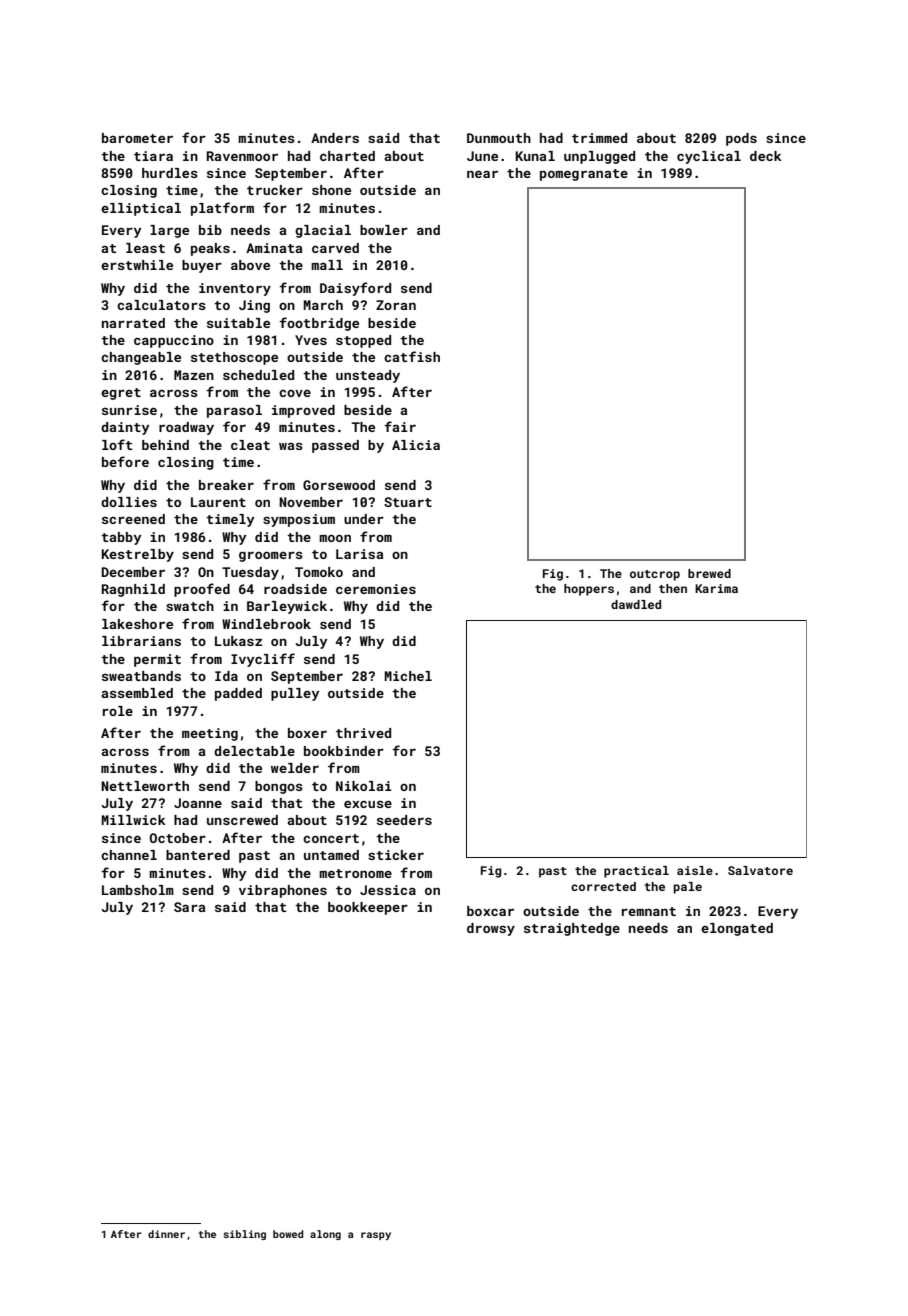 This screenshot has width=908, height=1316. What do you see at coordinates (603, 886) in the screenshot?
I see `corrected` at bounding box center [603, 886].
